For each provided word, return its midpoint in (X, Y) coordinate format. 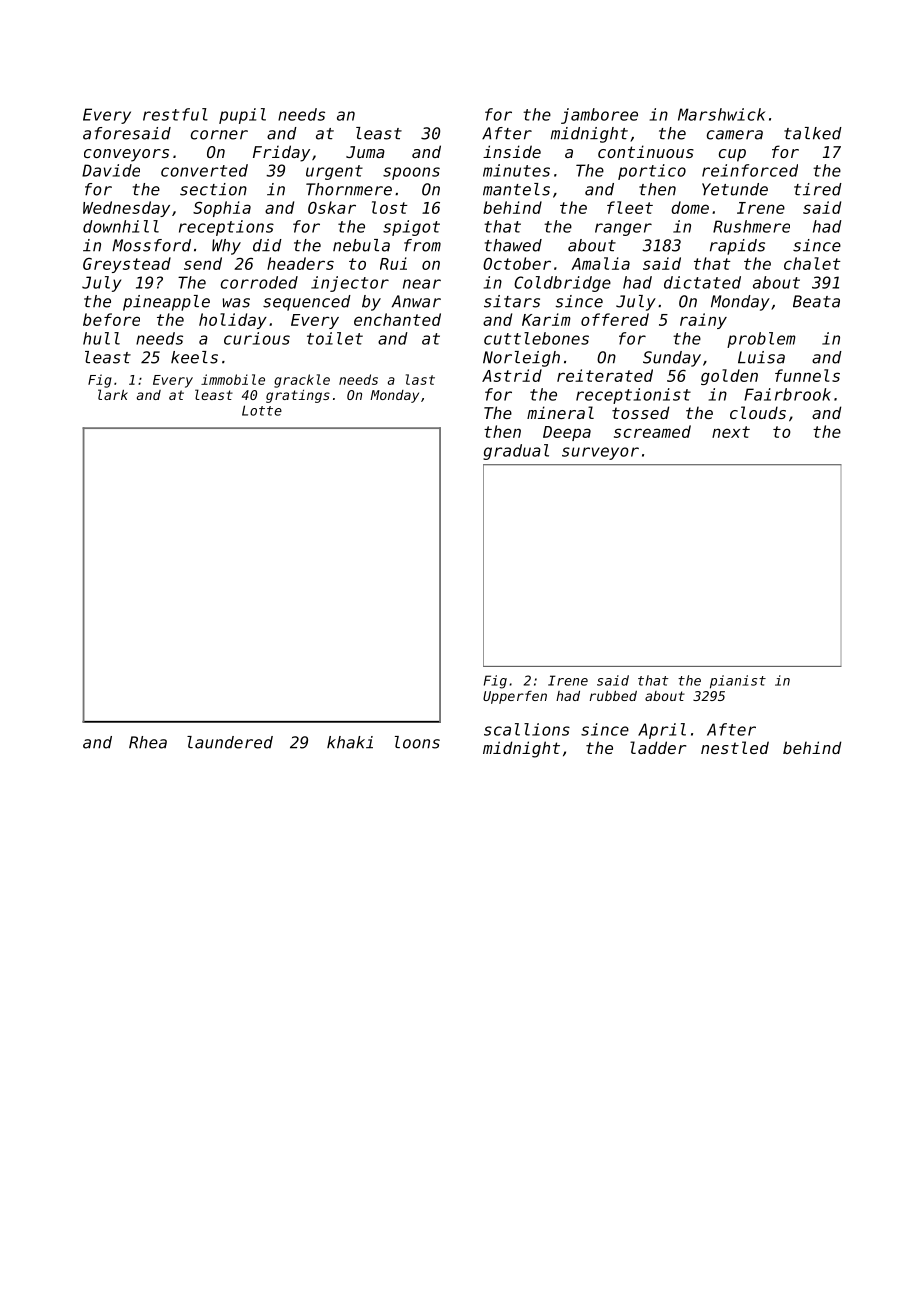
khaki (350, 742)
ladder (658, 747)
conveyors (126, 155)
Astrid (512, 375)
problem (761, 340)
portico (652, 172)
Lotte (262, 410)
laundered (230, 742)
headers (300, 263)
